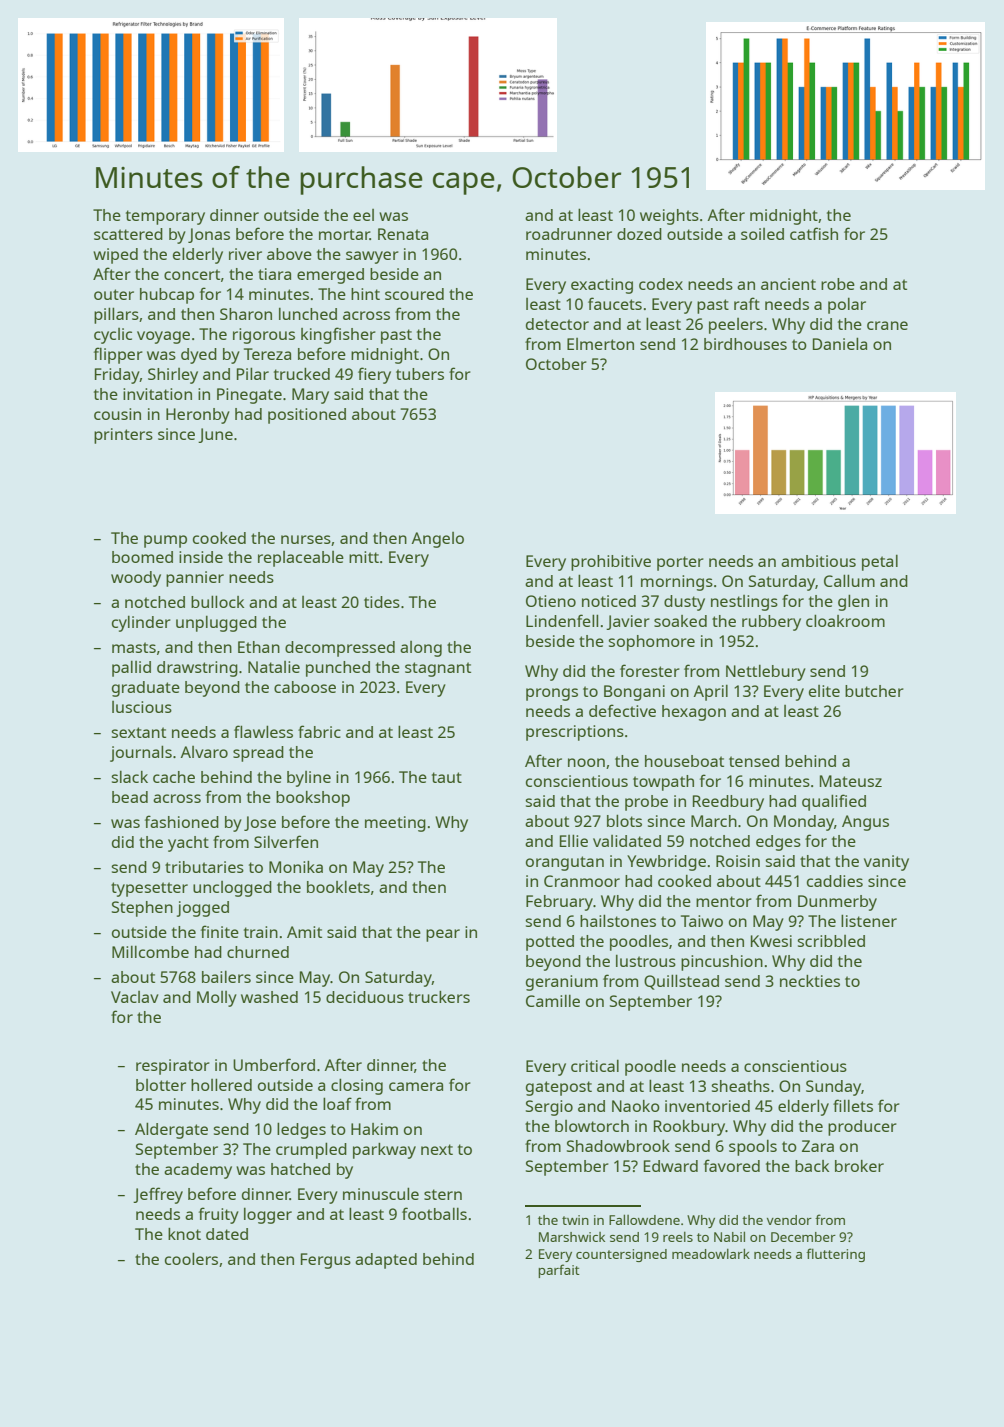 The width and height of the page is (1004, 1427). I want to click on above, so click(289, 254).
